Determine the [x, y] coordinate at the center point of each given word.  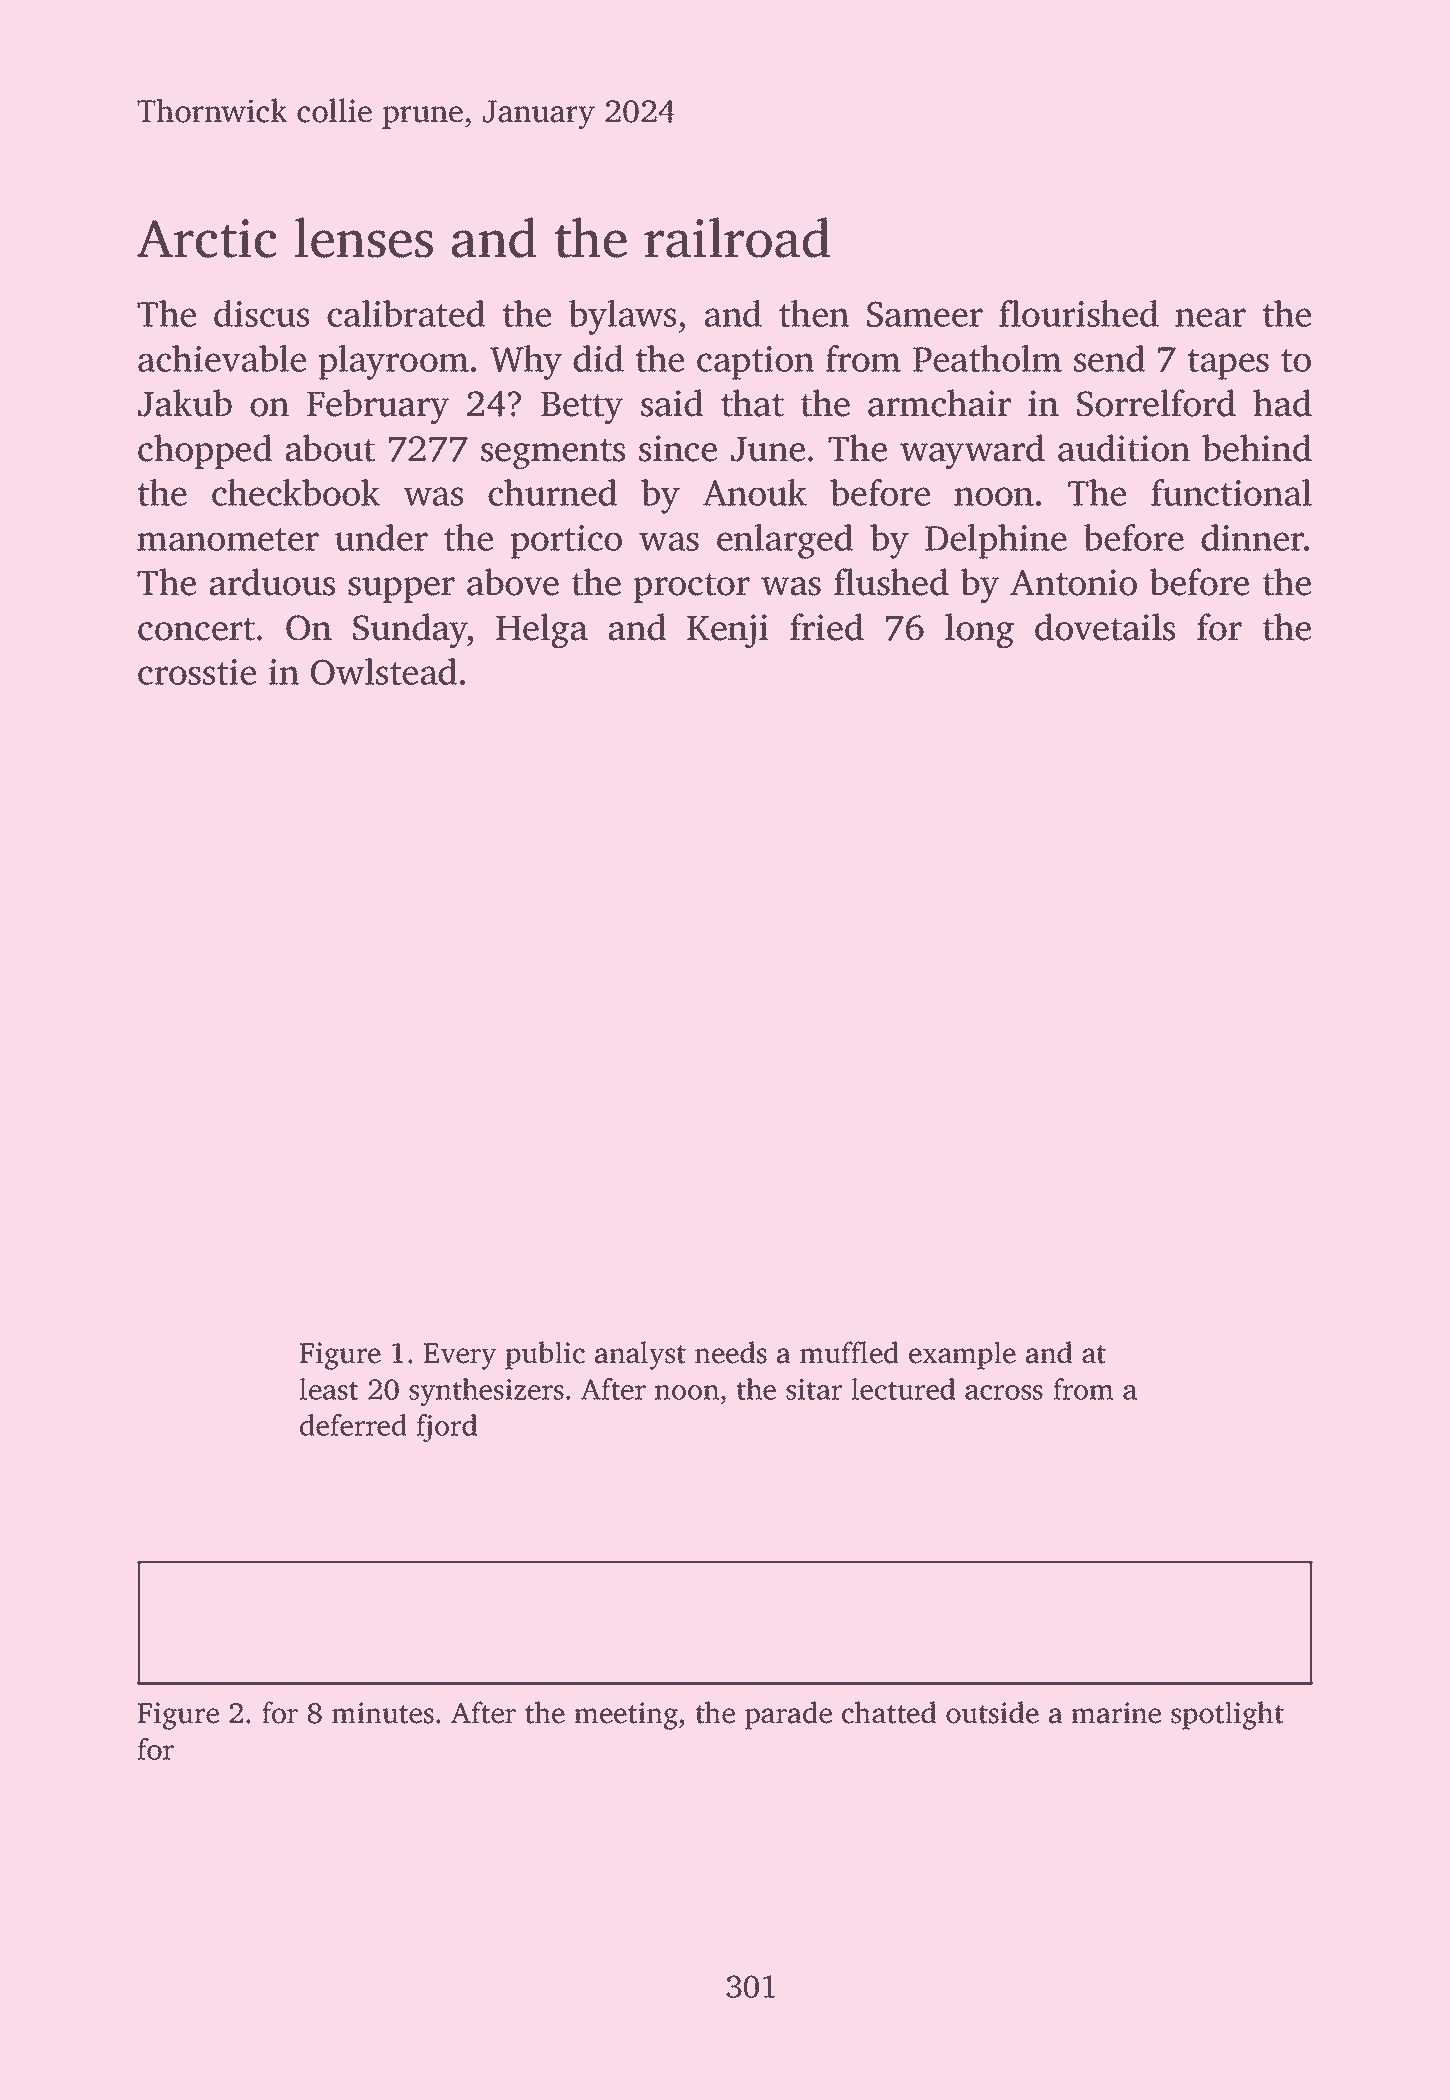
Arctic [206, 238]
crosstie [197, 672]
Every [460, 1356]
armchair [939, 403]
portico [566, 542]
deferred [353, 1425]
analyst [640, 1355]
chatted [889, 1712]
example [962, 1355]
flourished [1079, 313]
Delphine [996, 541]
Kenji [727, 631]
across [1004, 1392]
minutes [383, 1713]
